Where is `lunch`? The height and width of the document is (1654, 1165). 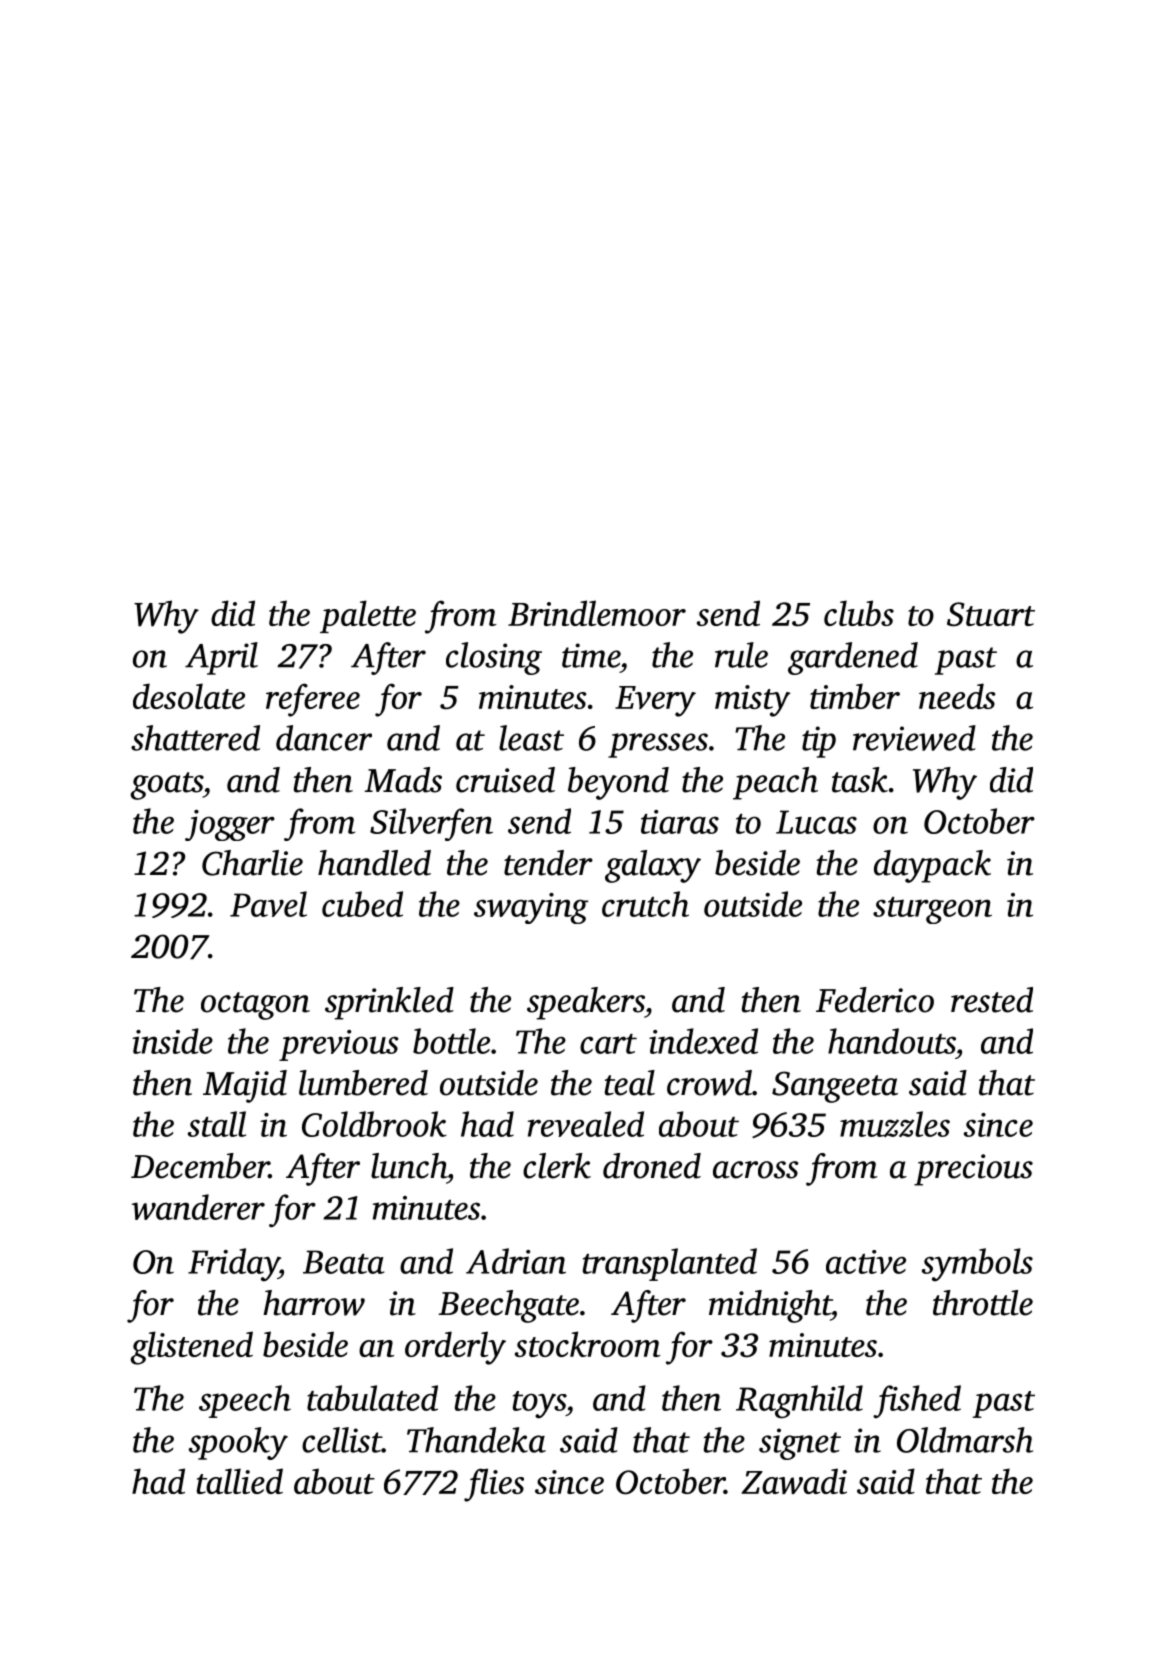 lunch is located at coordinates (409, 1166).
